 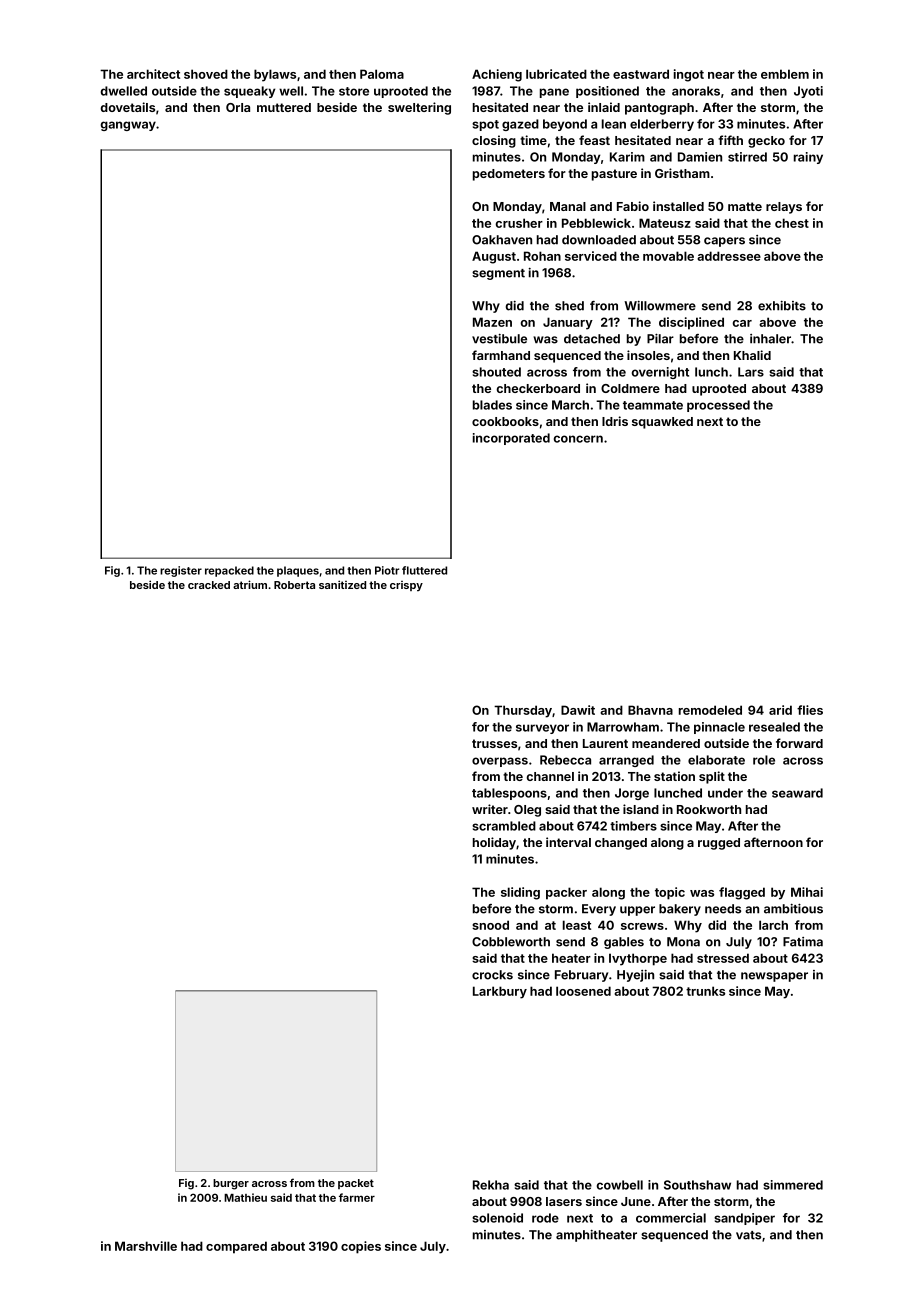 What do you see at coordinates (494, 257) in the document?
I see `August` at bounding box center [494, 257].
